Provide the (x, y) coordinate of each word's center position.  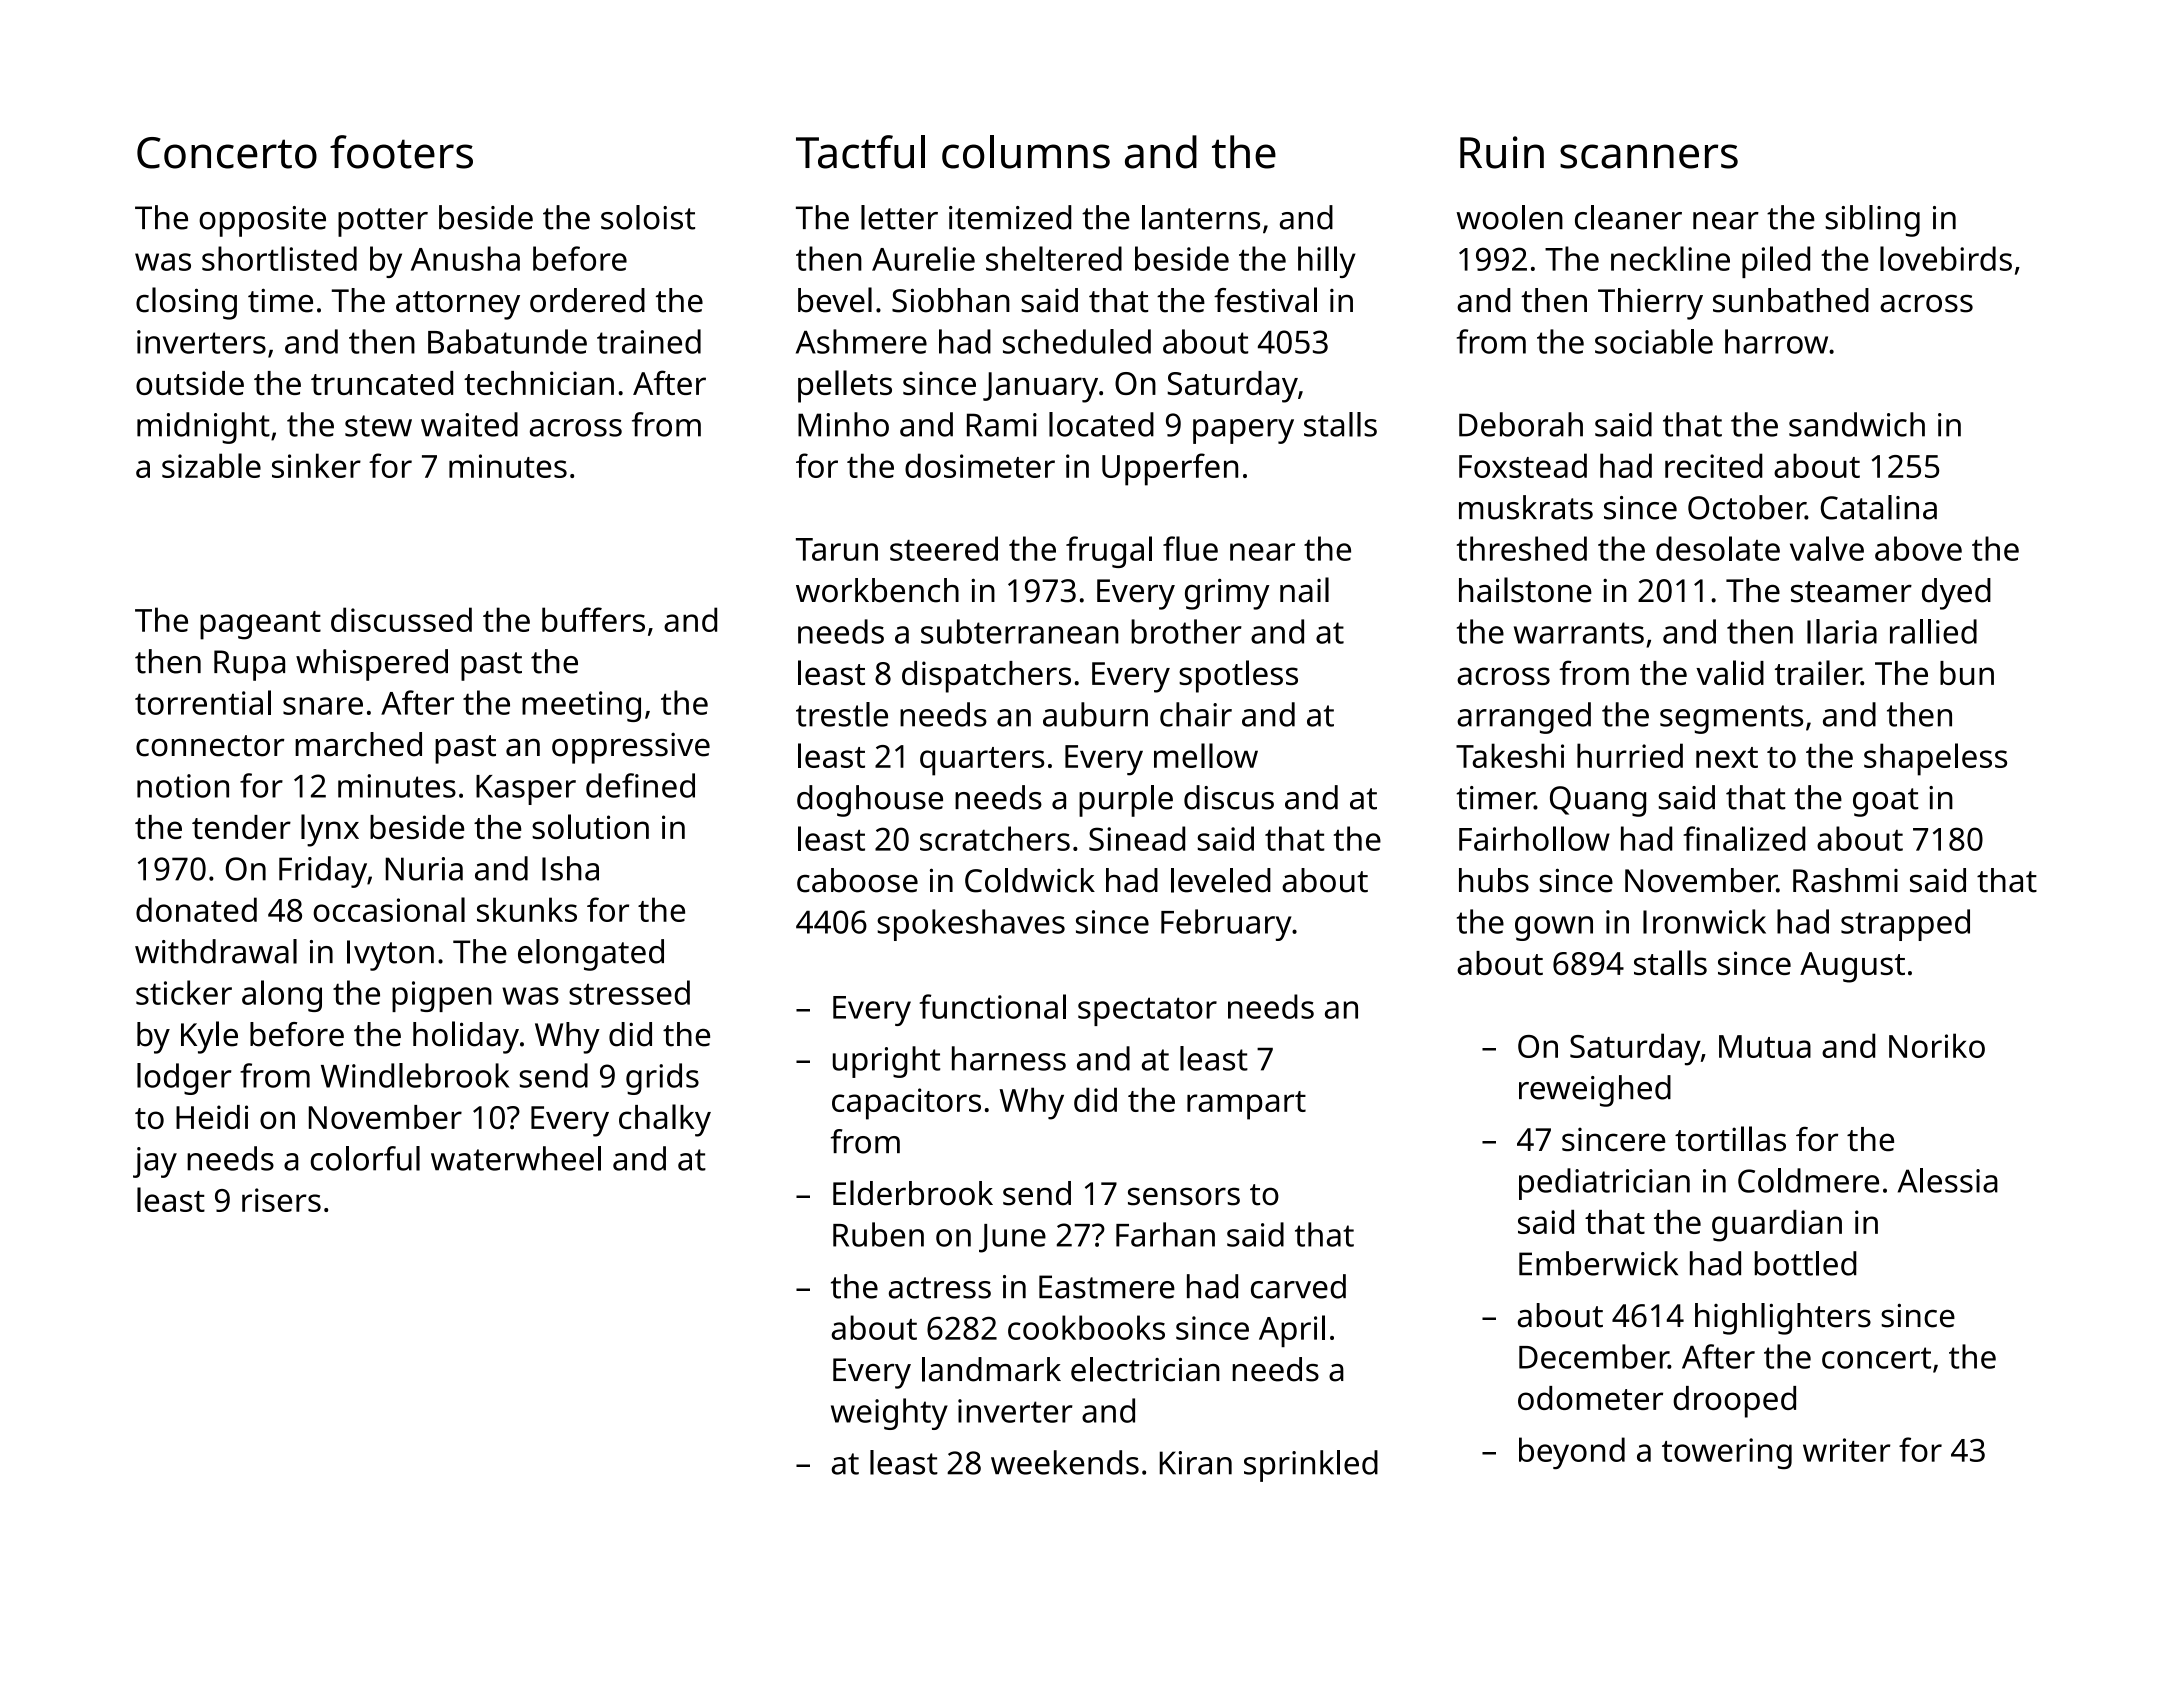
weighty (889, 1414)
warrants (1579, 633)
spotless (1238, 676)
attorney (458, 305)
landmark (991, 1369)
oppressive (631, 748)
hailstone (1525, 590)
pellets (845, 386)
